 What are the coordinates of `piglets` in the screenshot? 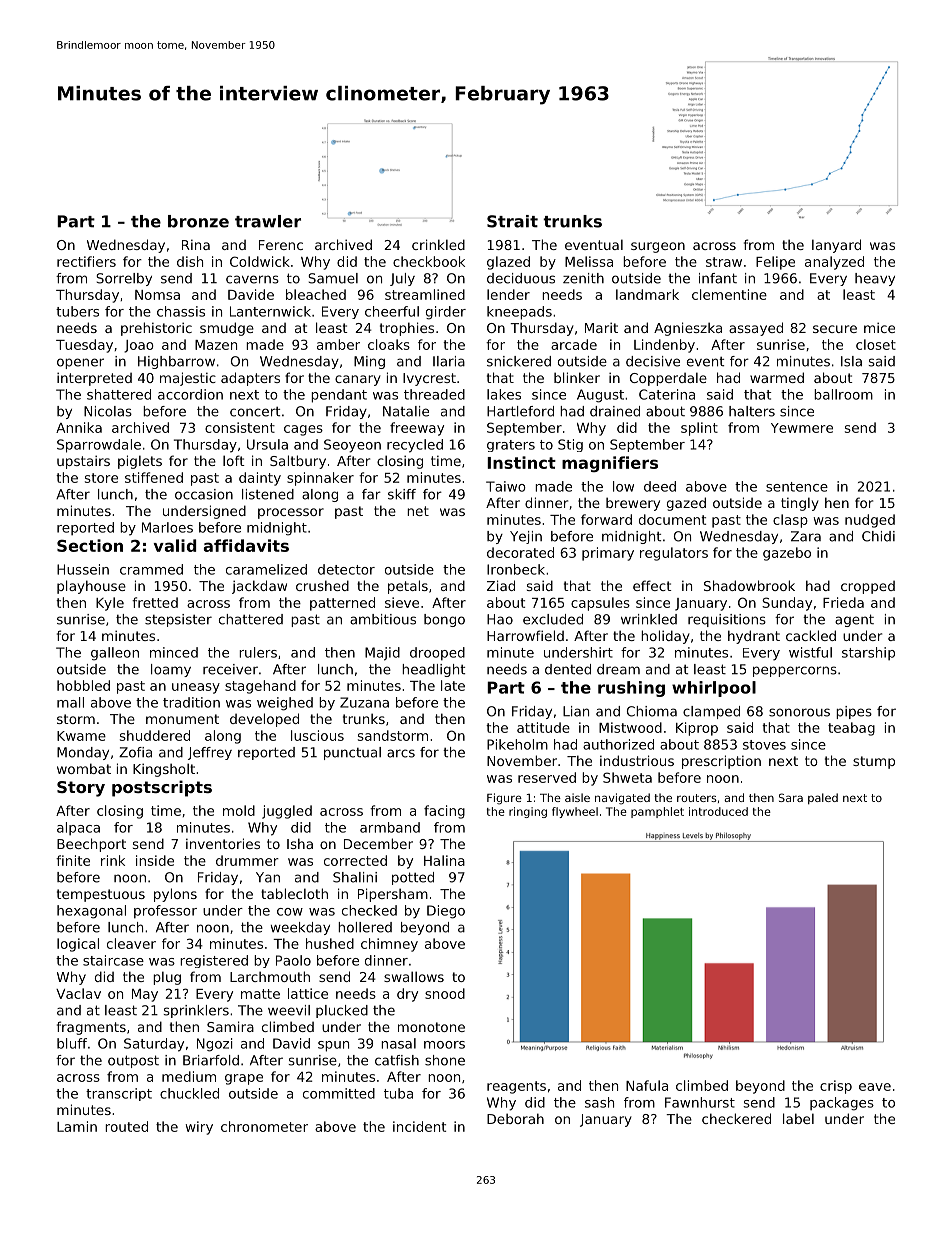 It's located at (140, 462).
